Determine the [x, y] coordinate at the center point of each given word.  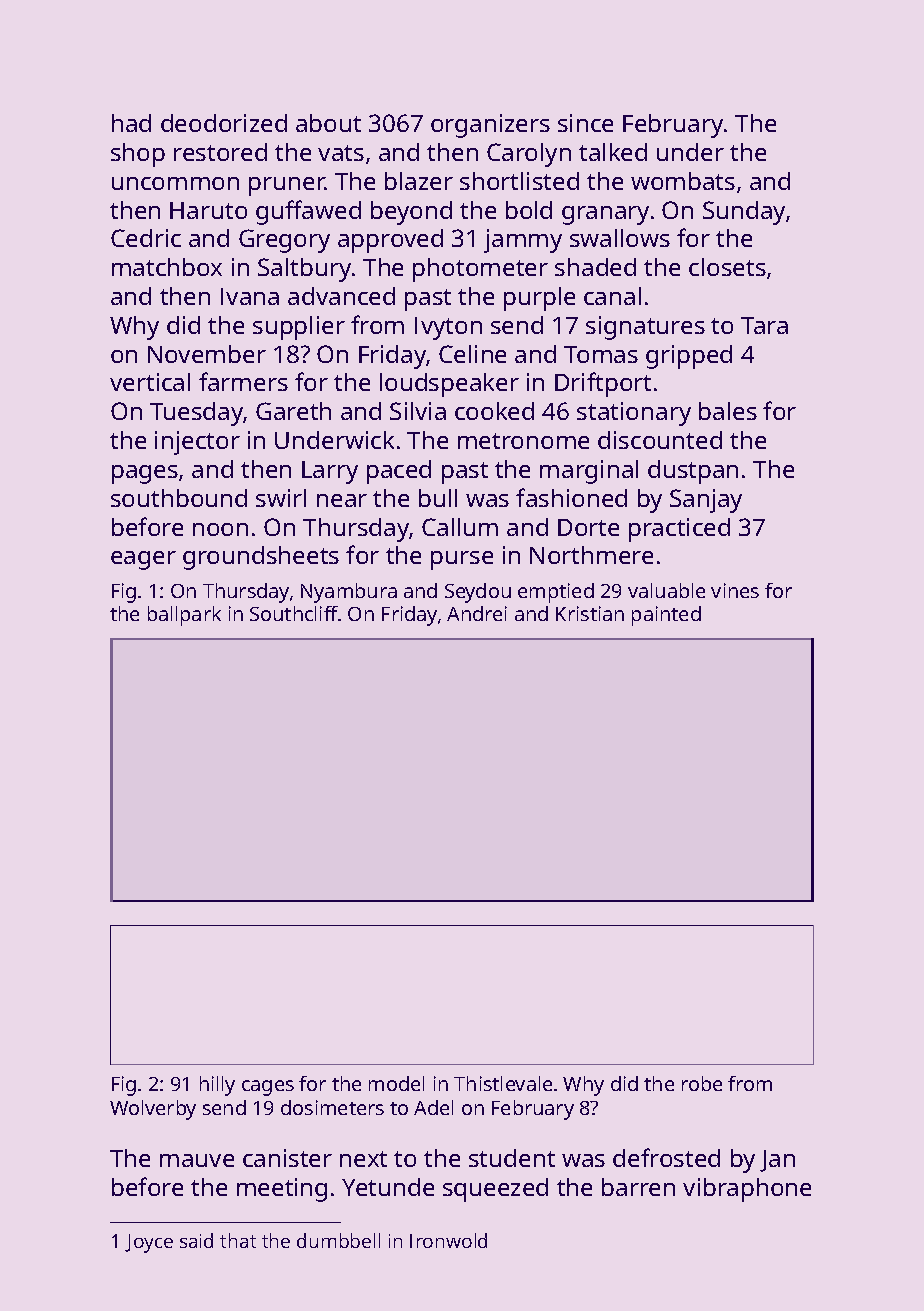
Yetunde [388, 1187]
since [585, 123]
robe [702, 1083]
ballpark [184, 616]
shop [138, 155]
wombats [683, 181]
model [396, 1083]
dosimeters [332, 1107]
